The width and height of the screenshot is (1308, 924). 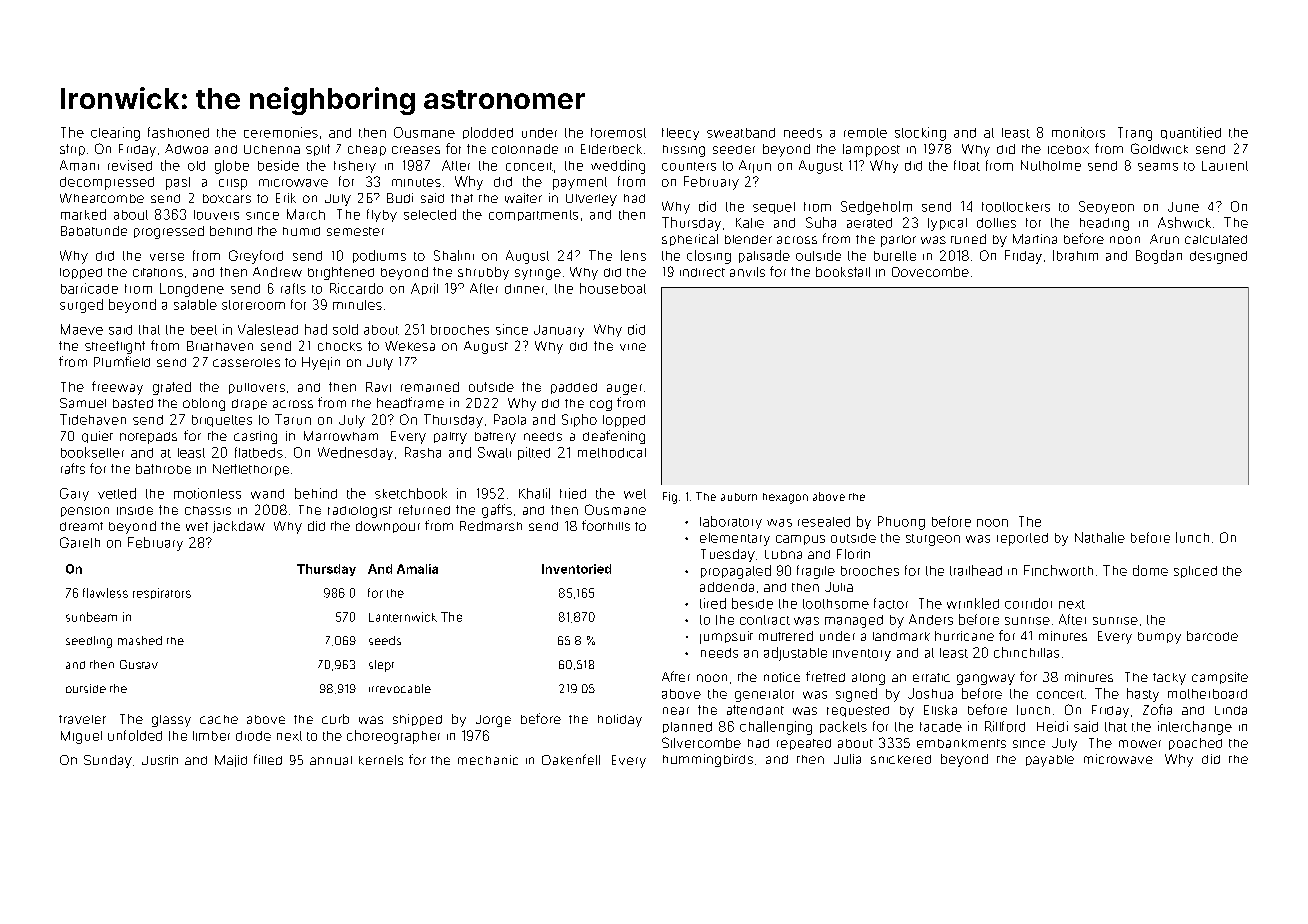 What do you see at coordinates (708, 760) in the screenshot?
I see `hummingbirds` at bounding box center [708, 760].
